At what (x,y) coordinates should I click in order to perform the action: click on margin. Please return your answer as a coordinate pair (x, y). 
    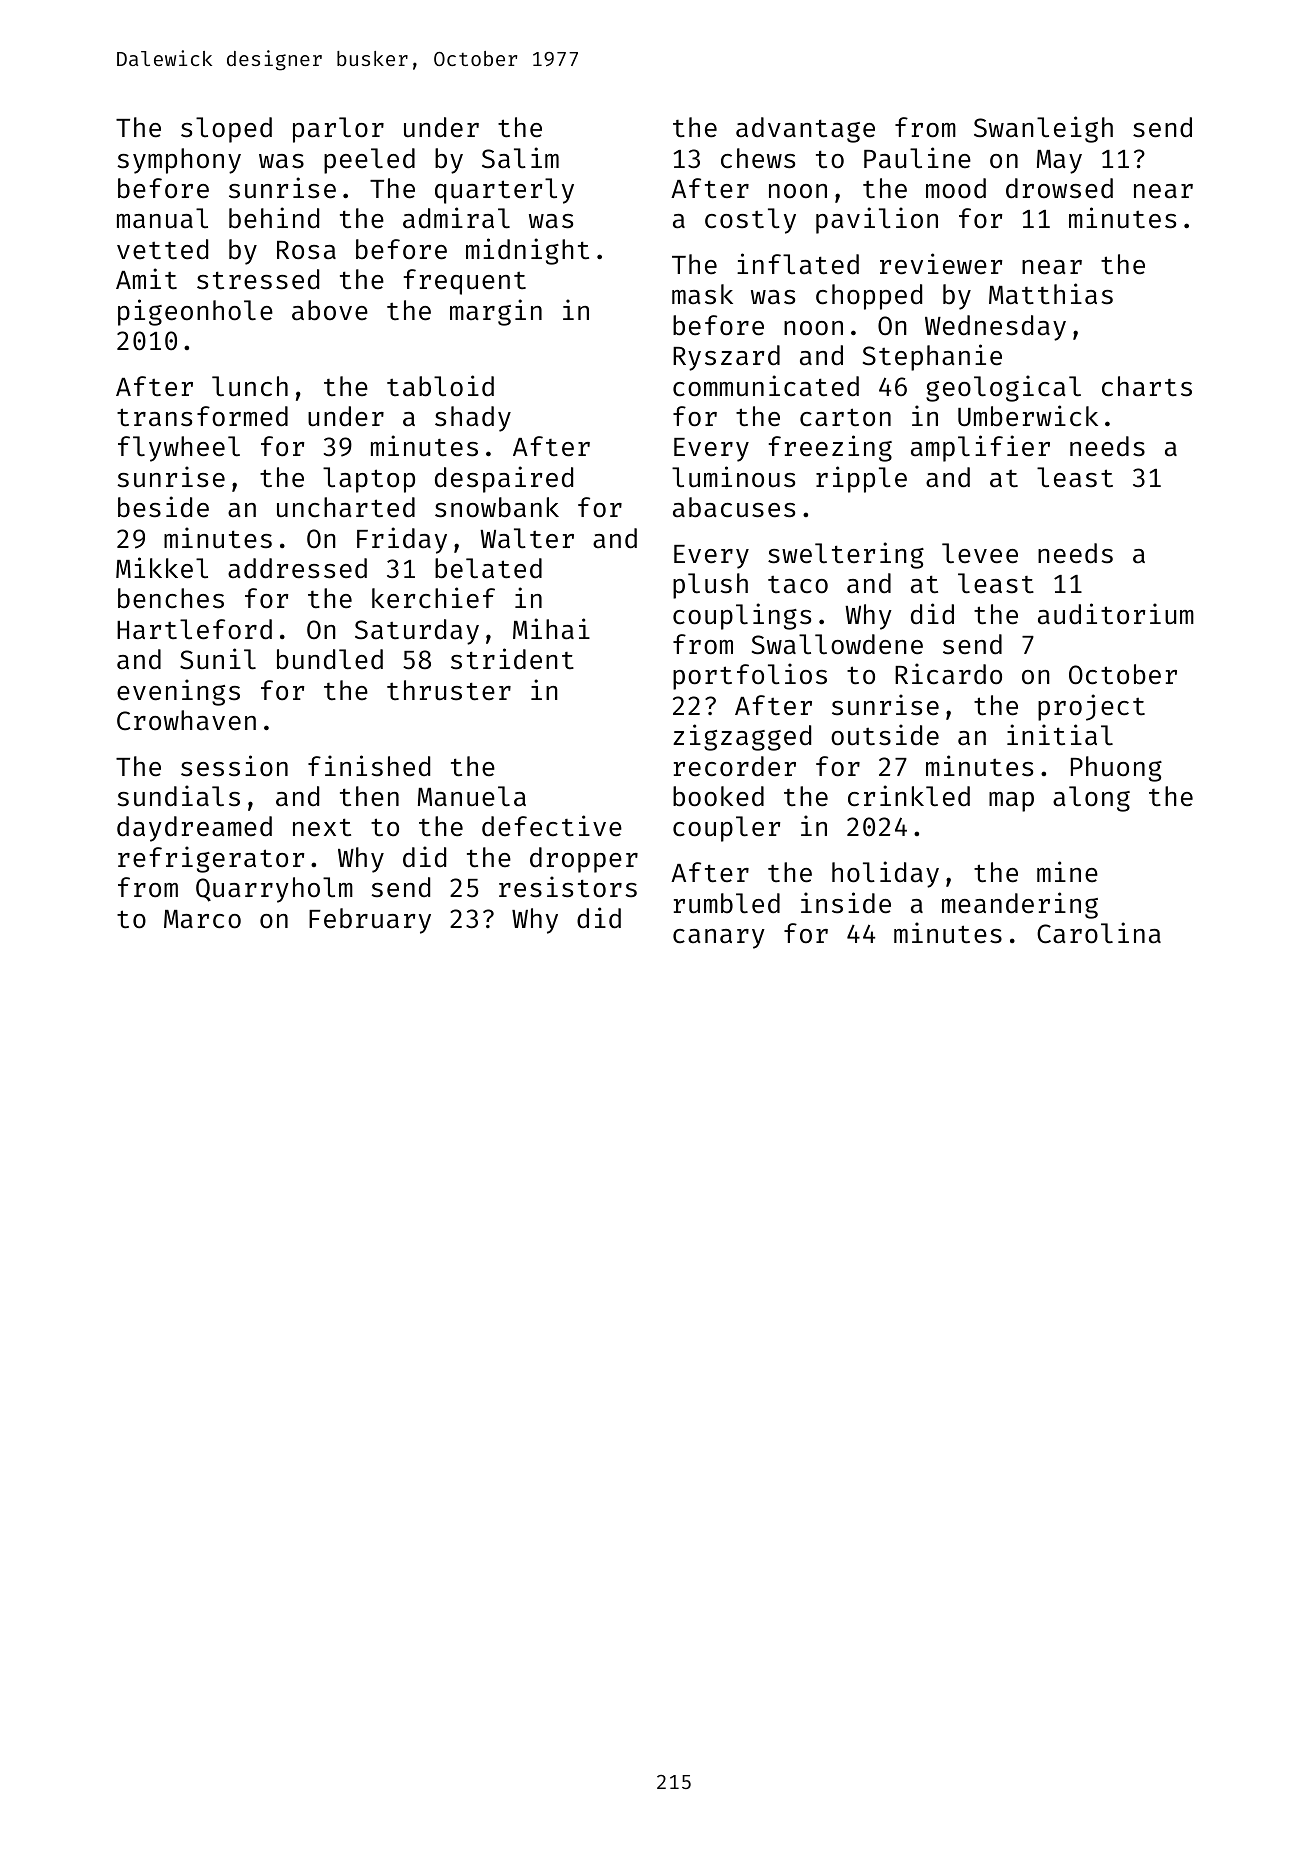
    Looking at the image, I should click on (496, 312).
